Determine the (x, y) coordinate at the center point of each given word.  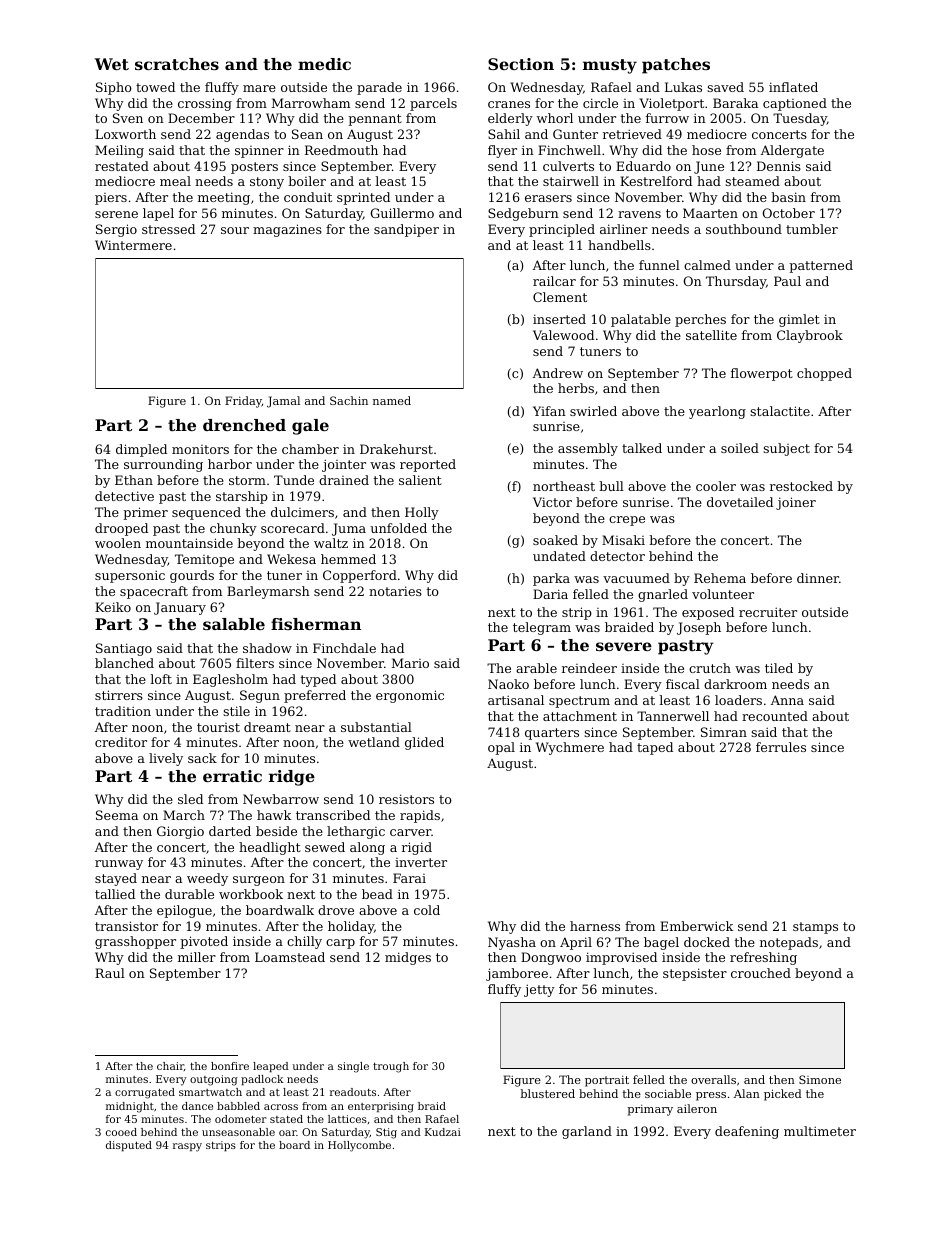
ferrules (781, 747)
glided (424, 743)
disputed (129, 1146)
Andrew (558, 373)
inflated (793, 87)
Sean (307, 134)
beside (276, 831)
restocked (801, 486)
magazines (287, 230)
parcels (433, 104)
